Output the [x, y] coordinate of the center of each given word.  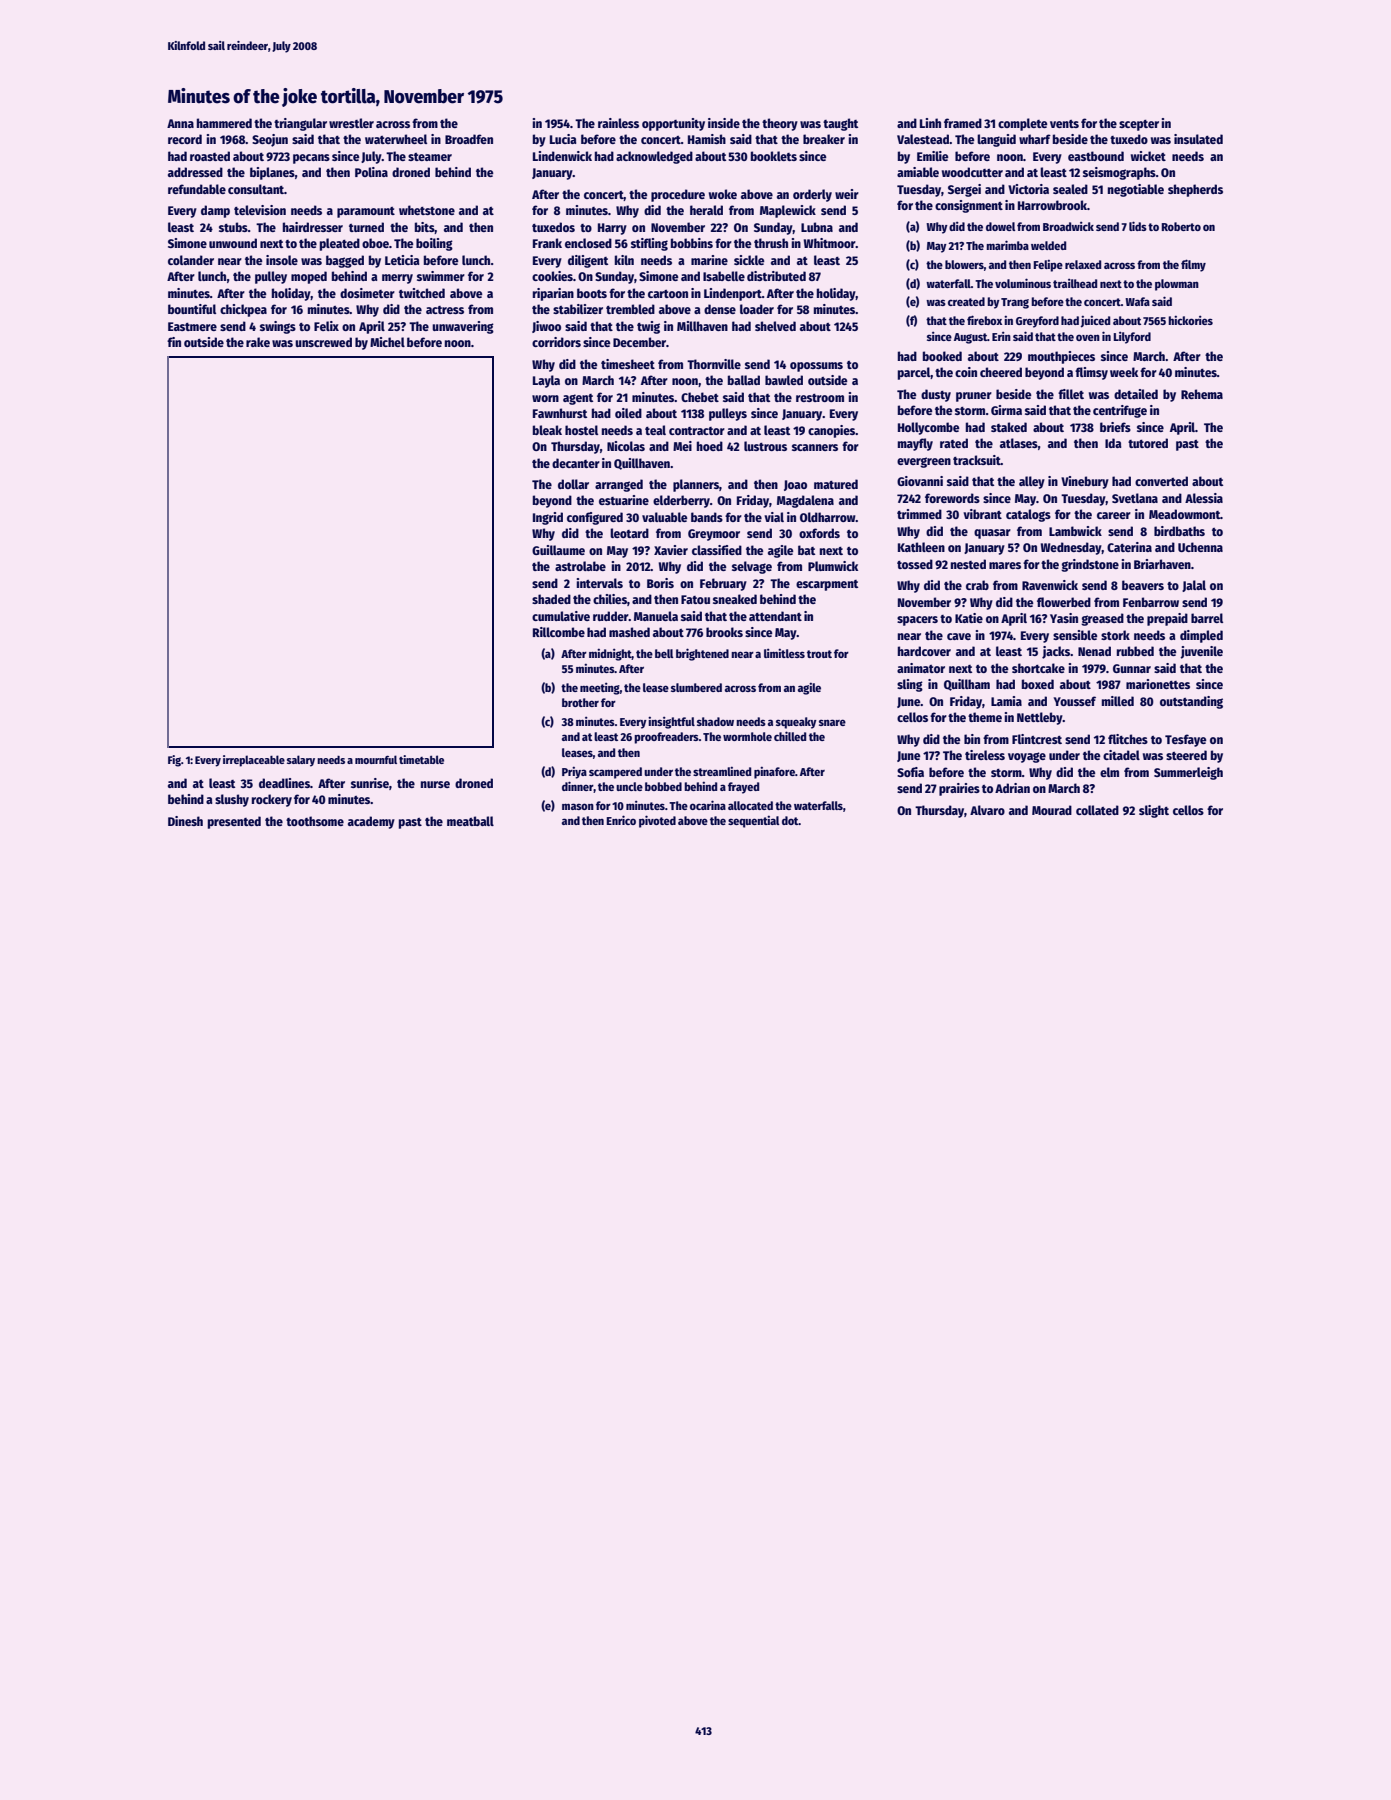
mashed [629, 632]
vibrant [982, 514]
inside [724, 123]
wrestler [351, 123]
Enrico [621, 820]
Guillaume [558, 550]
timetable [421, 759]
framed [963, 123]
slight [1154, 811]
